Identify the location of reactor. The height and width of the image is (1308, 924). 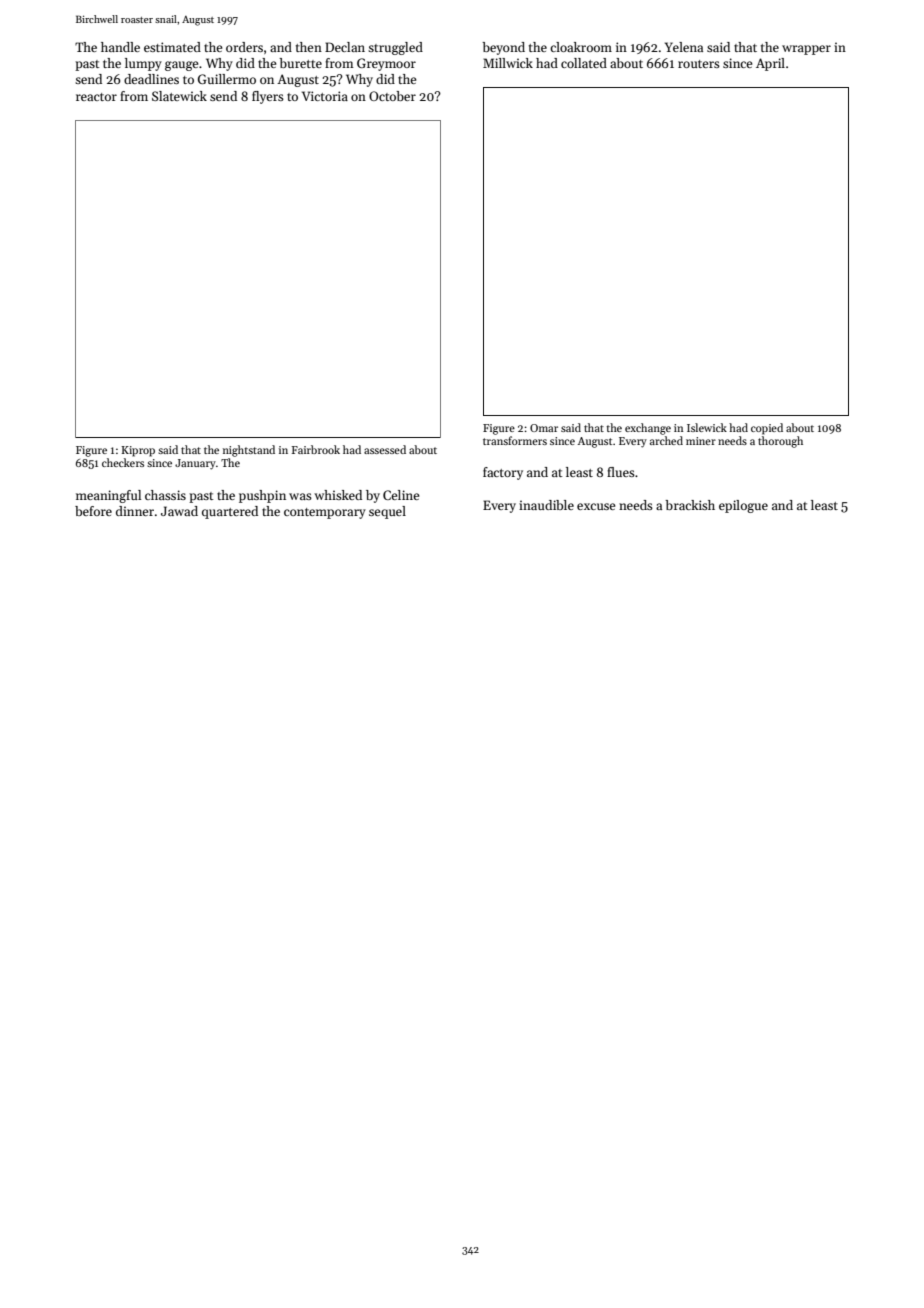
(96, 97).
